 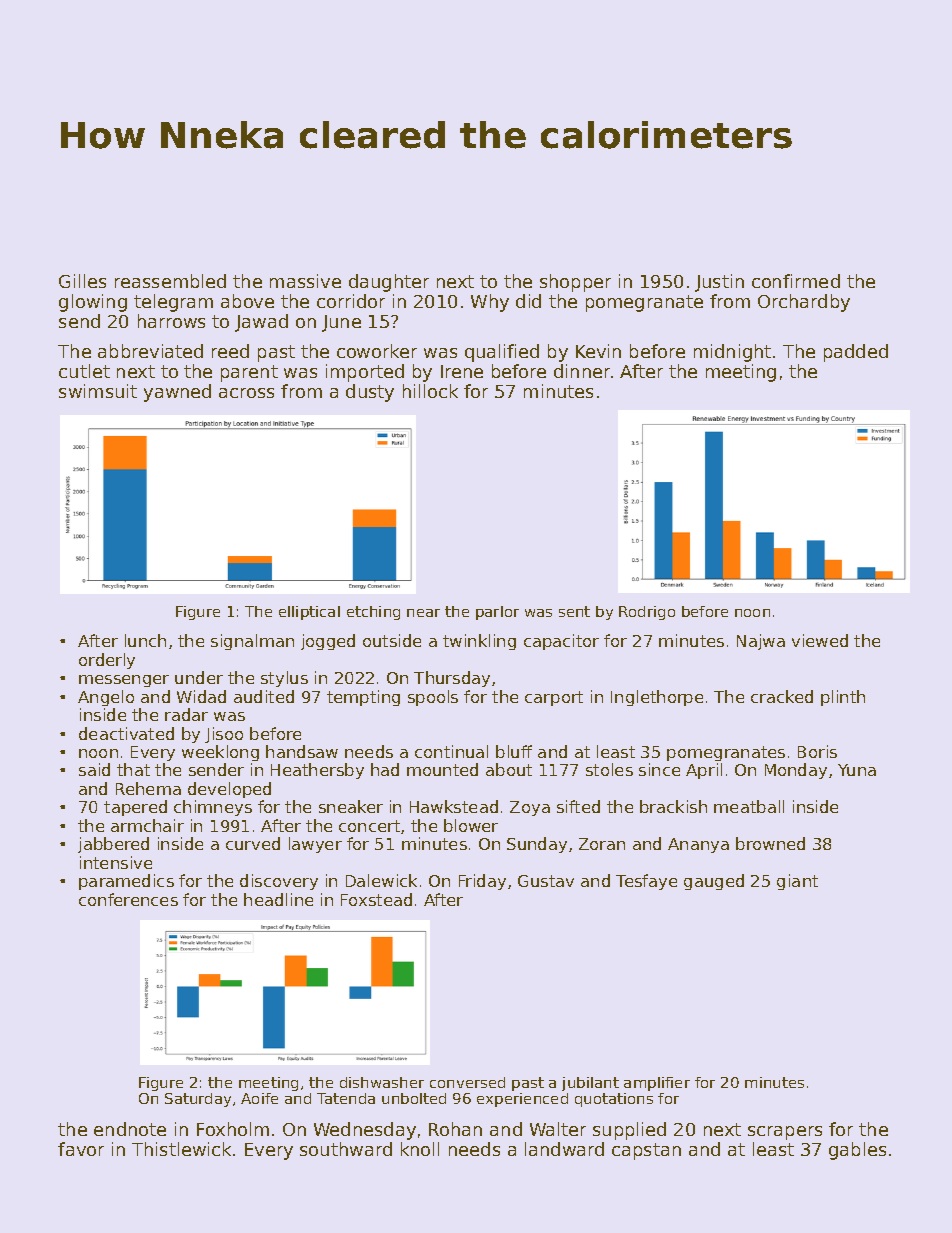 What do you see at coordinates (609, 769) in the screenshot?
I see `stoles` at bounding box center [609, 769].
